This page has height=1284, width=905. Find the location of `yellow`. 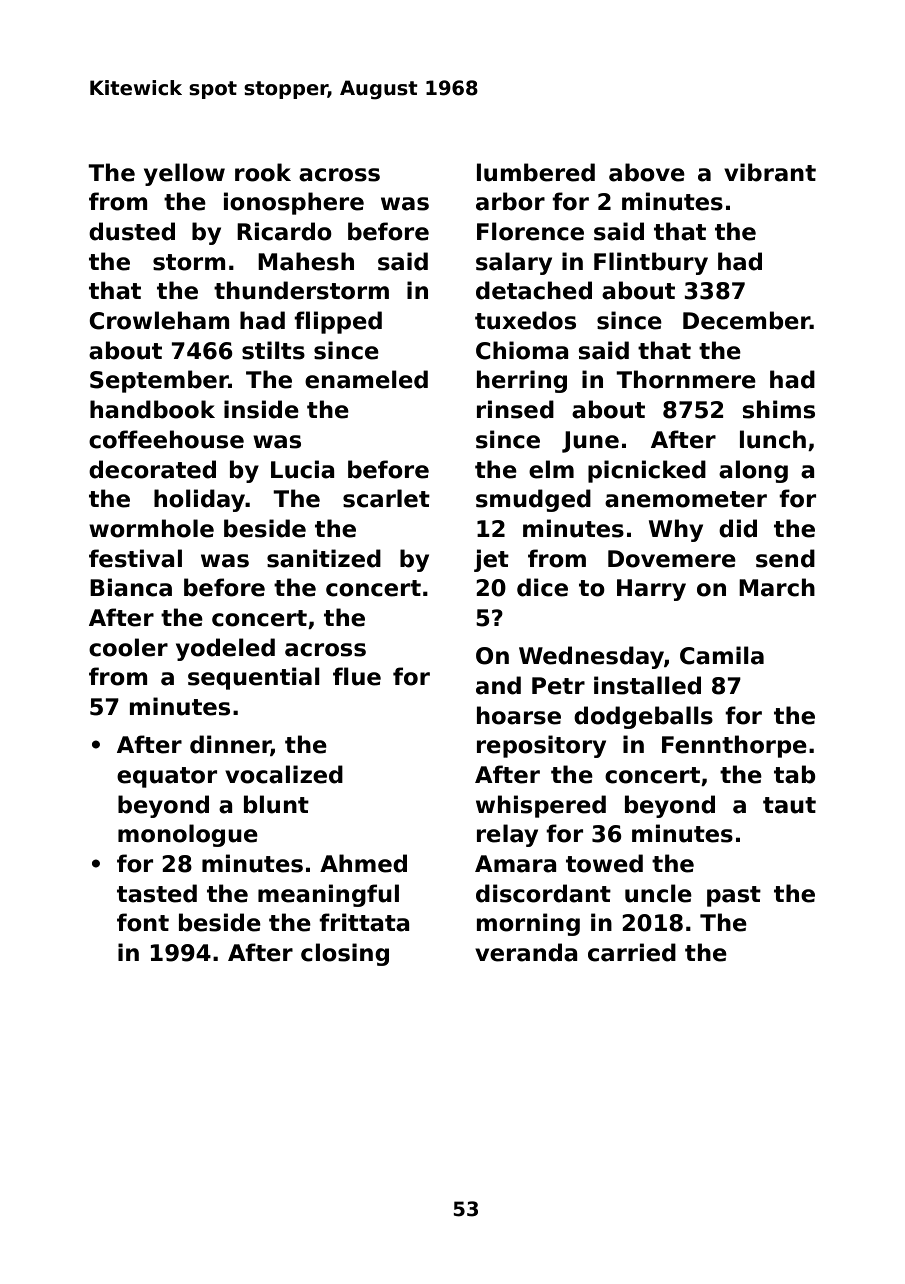

yellow is located at coordinates (184, 174).
